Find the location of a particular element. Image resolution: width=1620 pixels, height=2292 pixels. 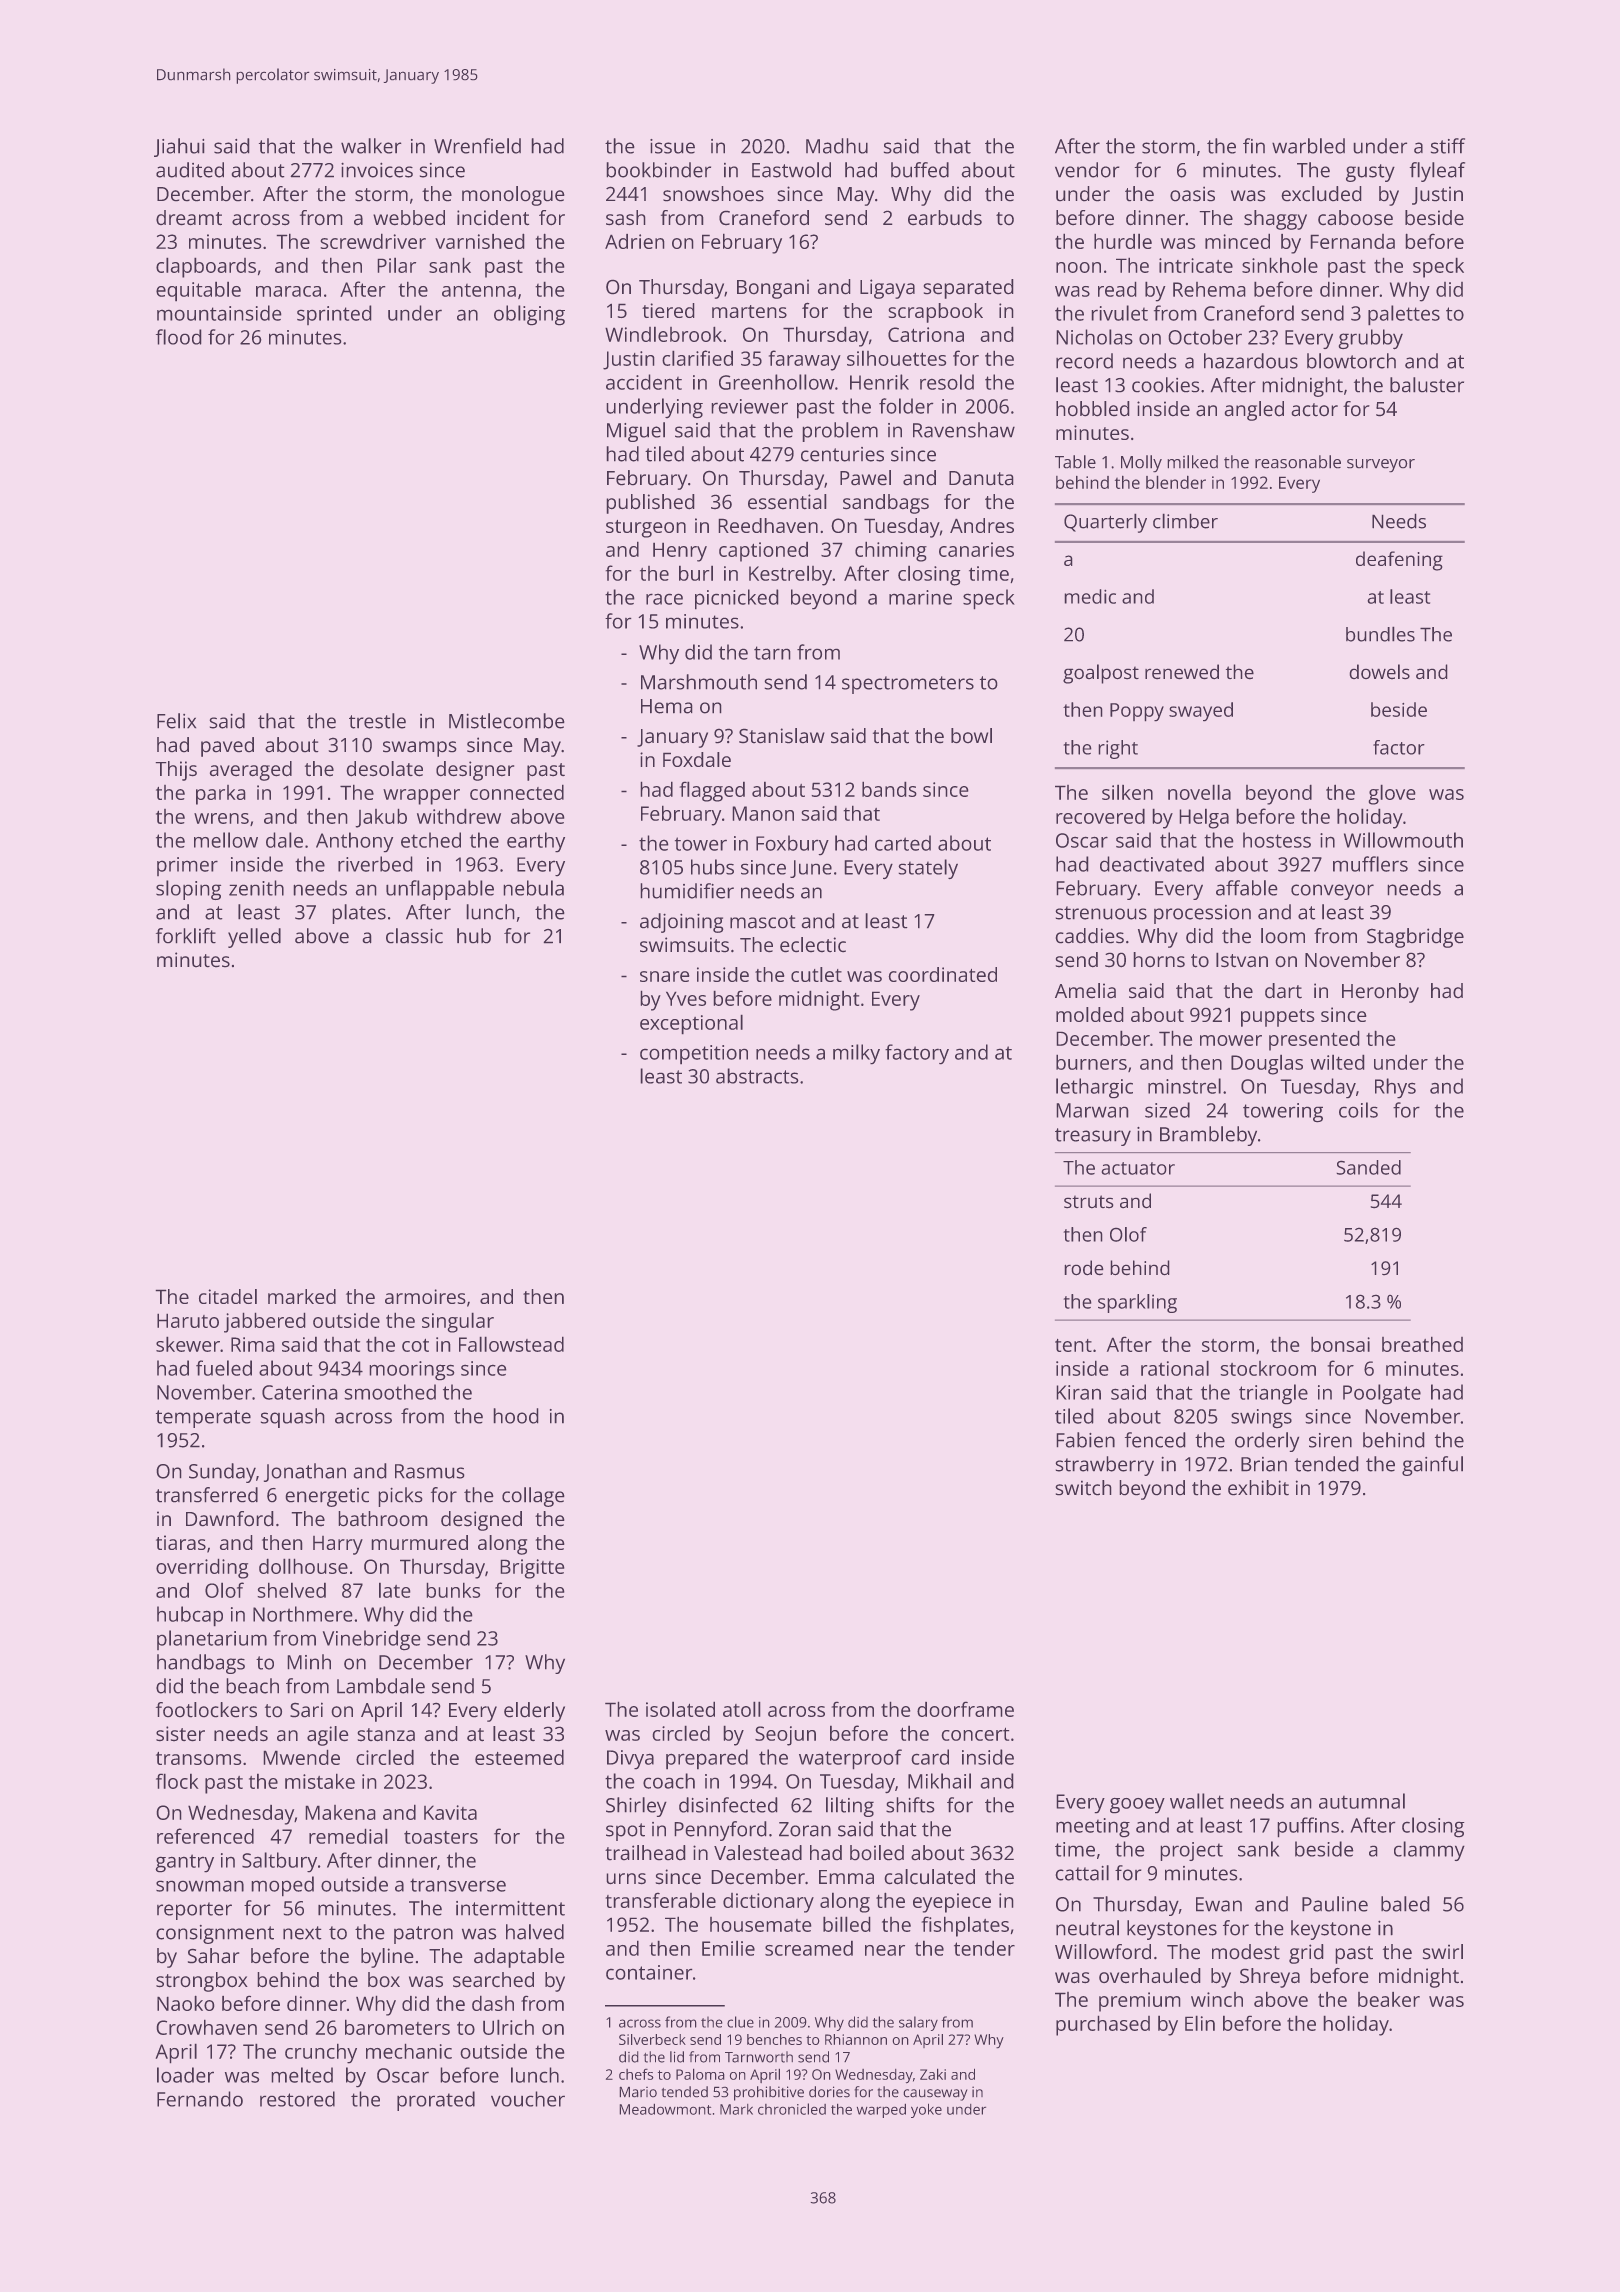

canaries is located at coordinates (976, 549).
